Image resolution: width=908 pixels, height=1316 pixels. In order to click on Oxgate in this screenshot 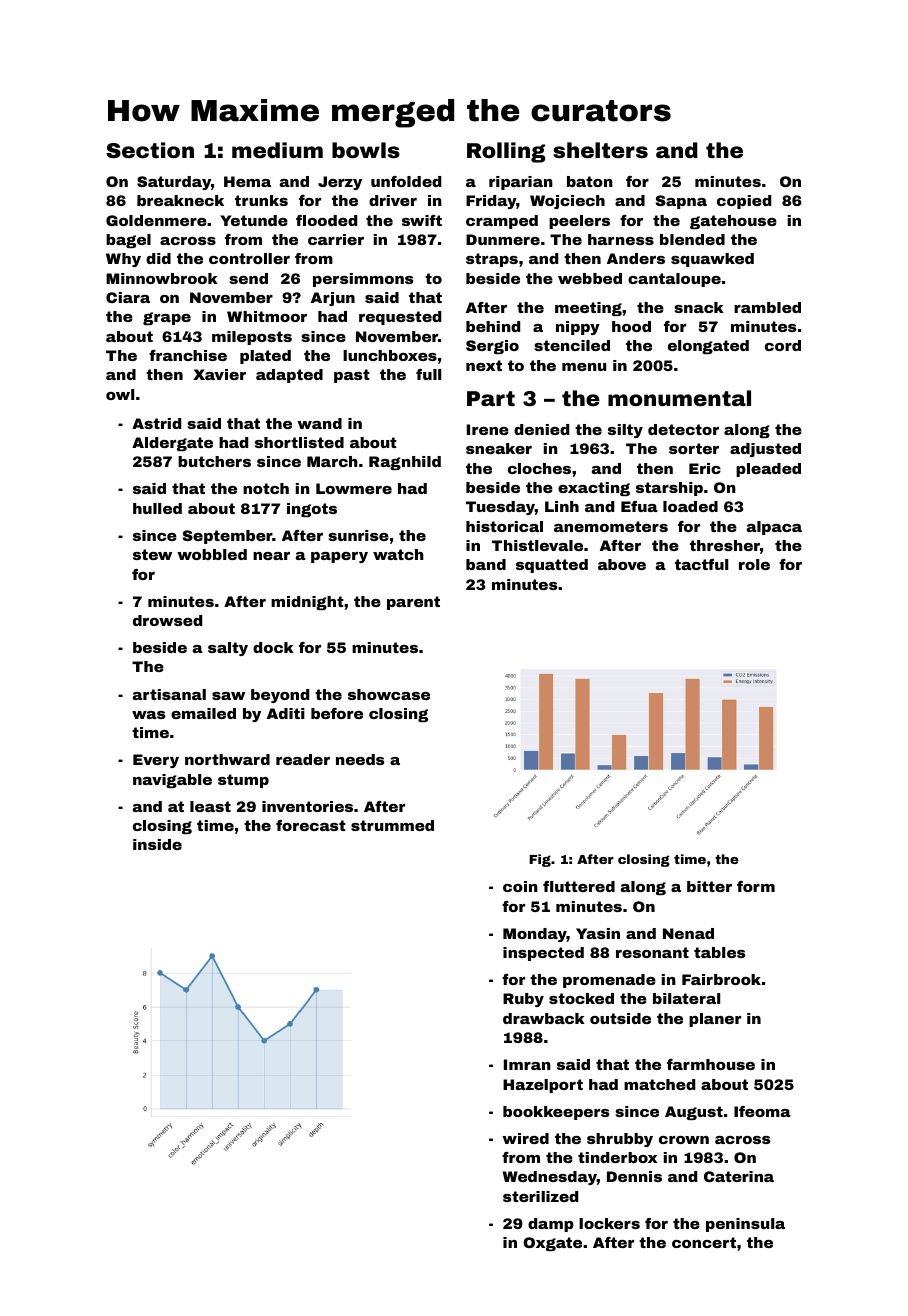, I will do `click(552, 1244)`.
